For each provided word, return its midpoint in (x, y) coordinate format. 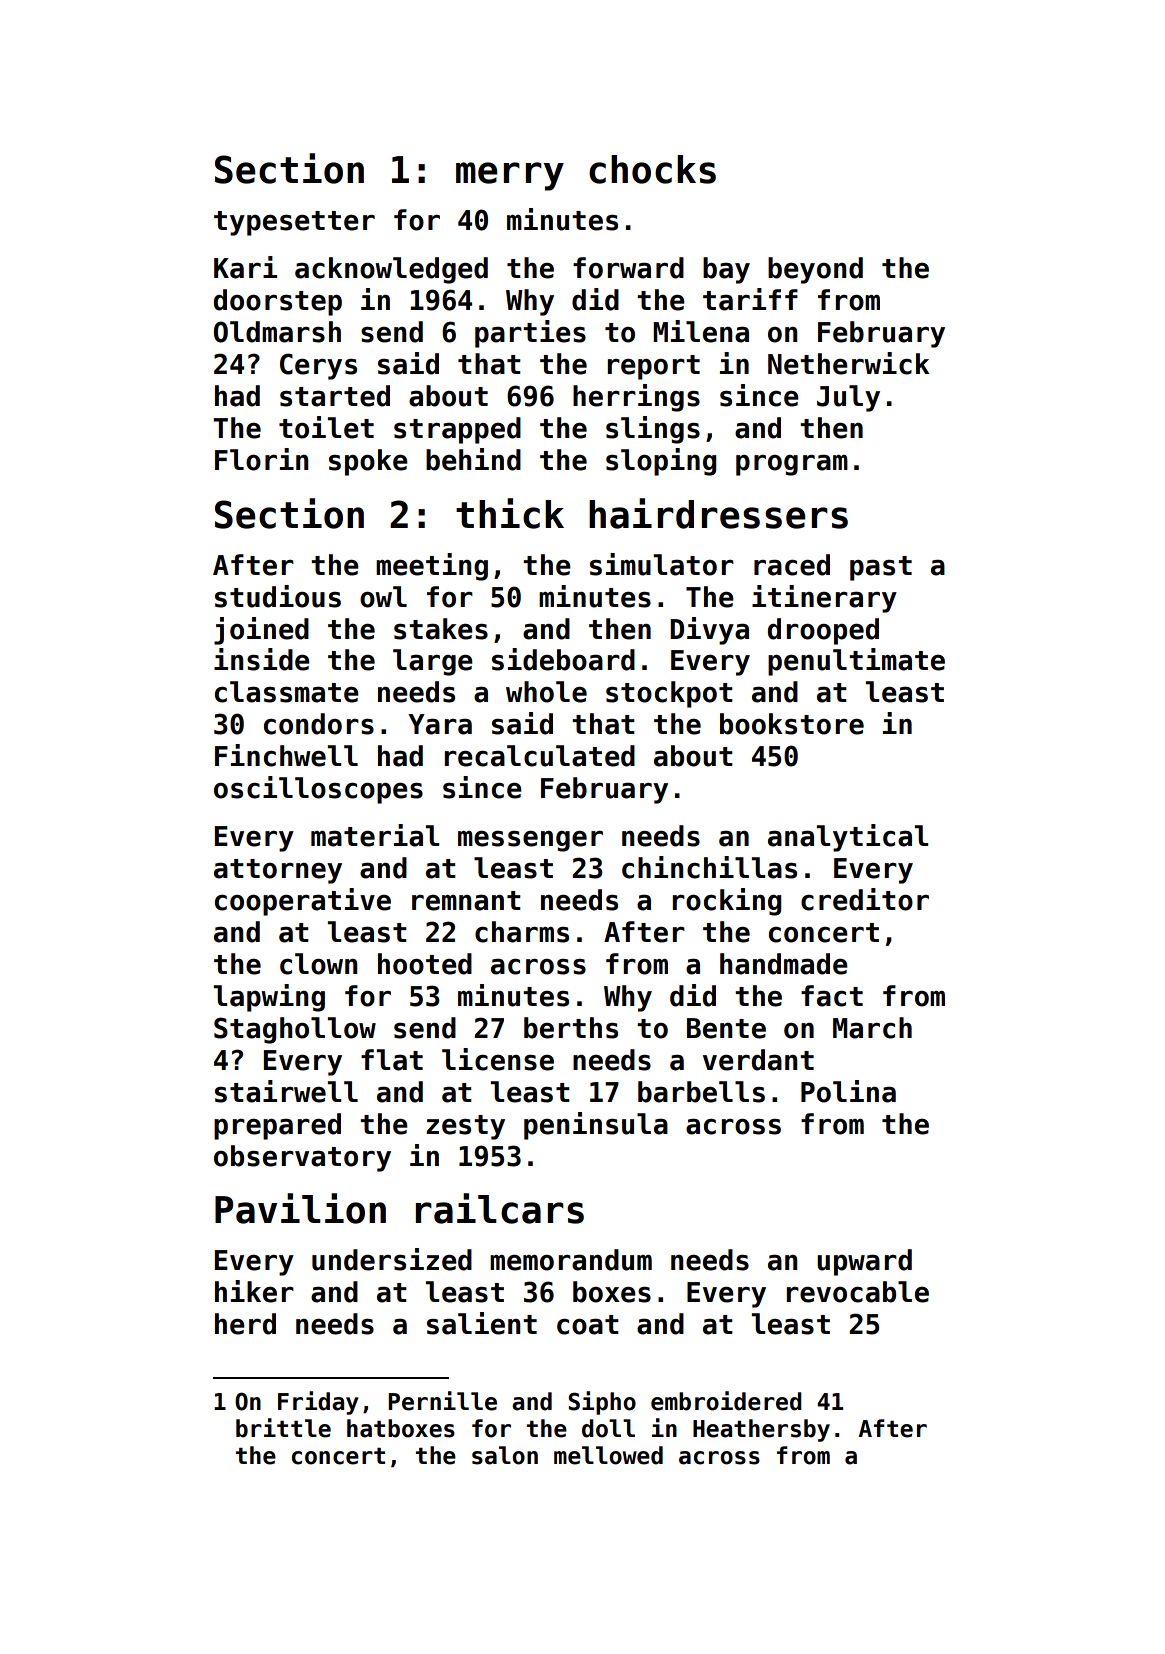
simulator (662, 564)
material (375, 835)
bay (726, 270)
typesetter (294, 223)
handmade (784, 964)
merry (510, 176)
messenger (530, 841)
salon (505, 1455)
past (881, 568)
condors (319, 724)
